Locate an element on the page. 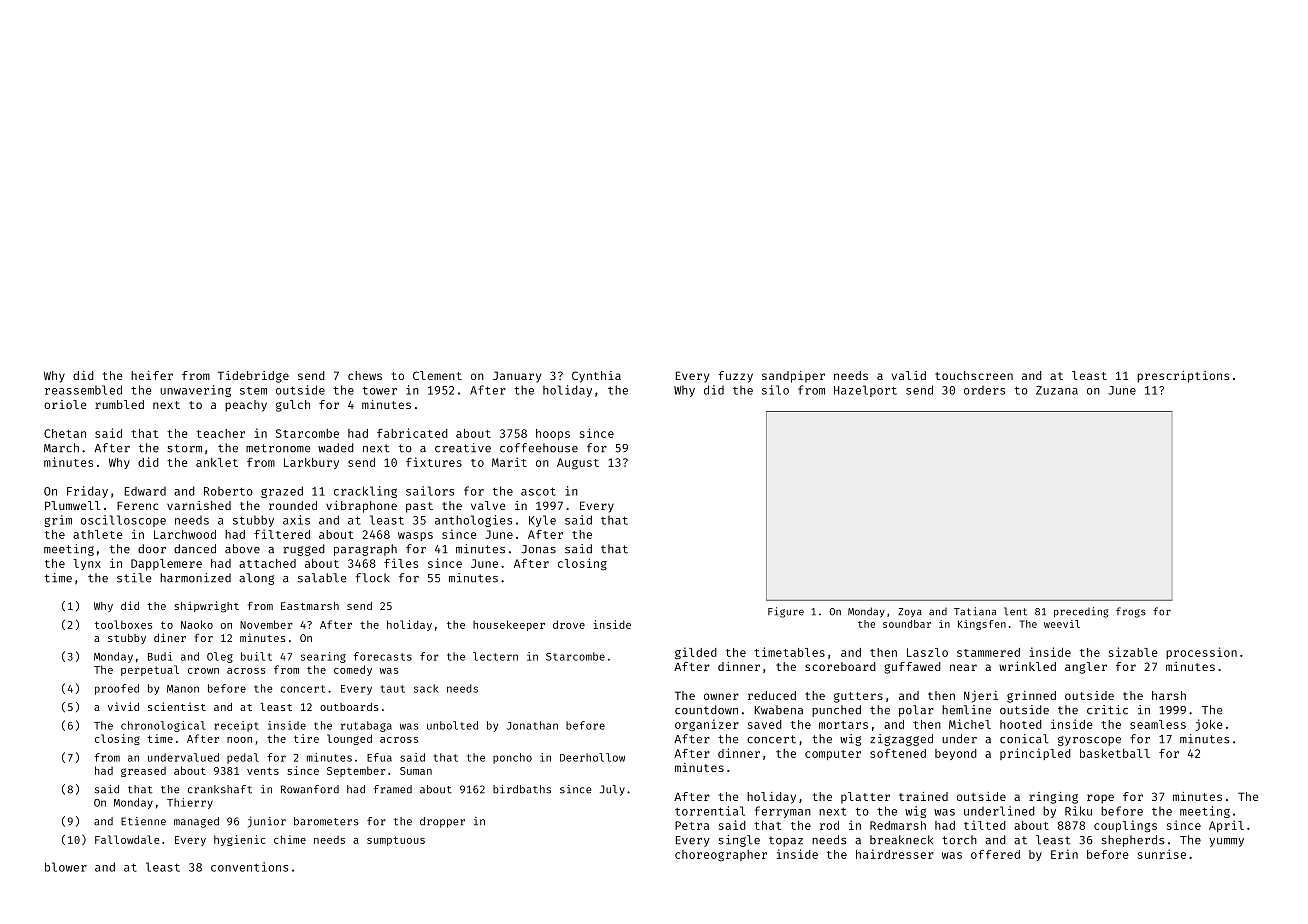 This image has height=924, width=1308. Zuzana is located at coordinates (1057, 390).
